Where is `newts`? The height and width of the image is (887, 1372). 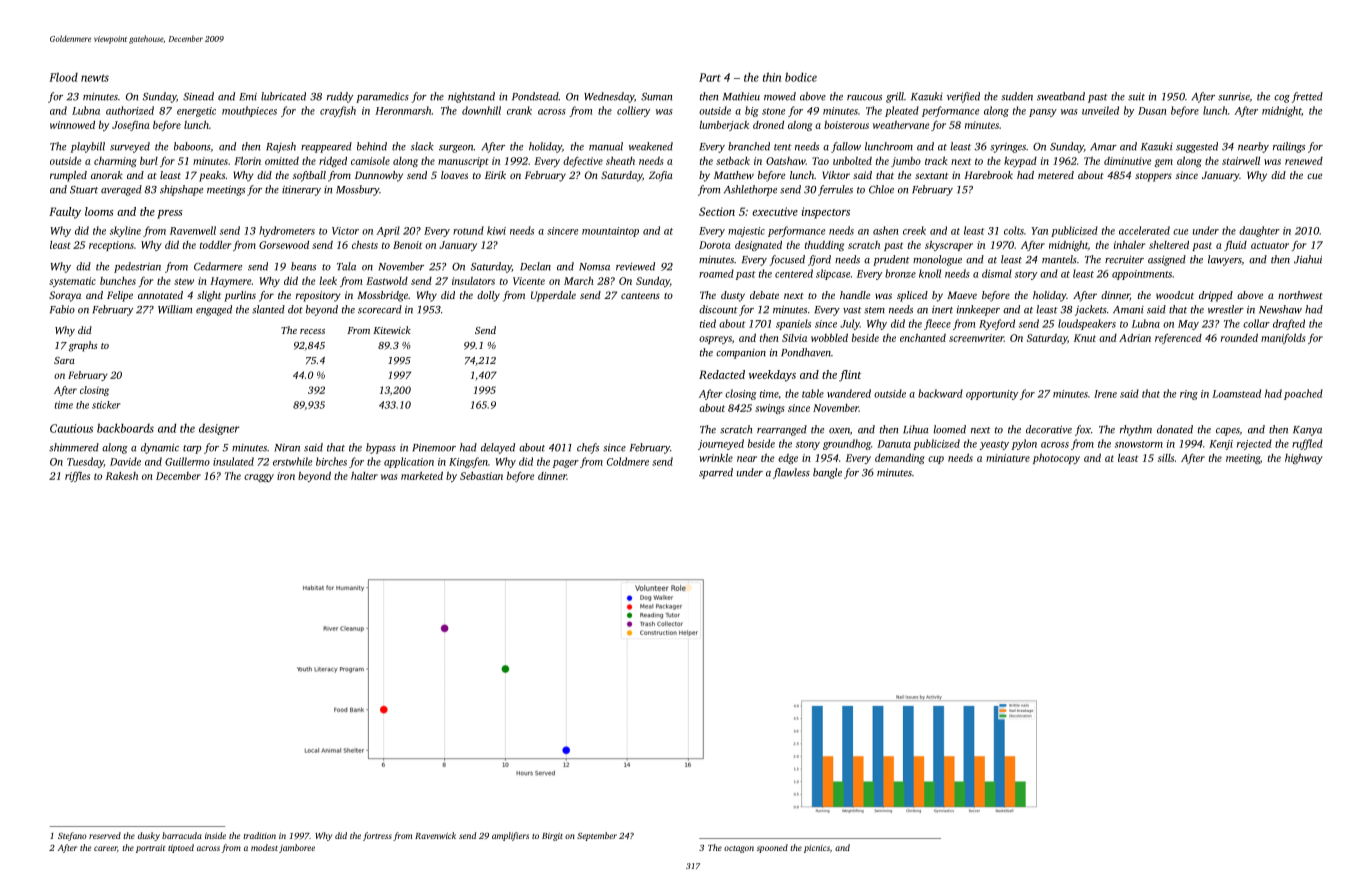
newts is located at coordinates (95, 78).
